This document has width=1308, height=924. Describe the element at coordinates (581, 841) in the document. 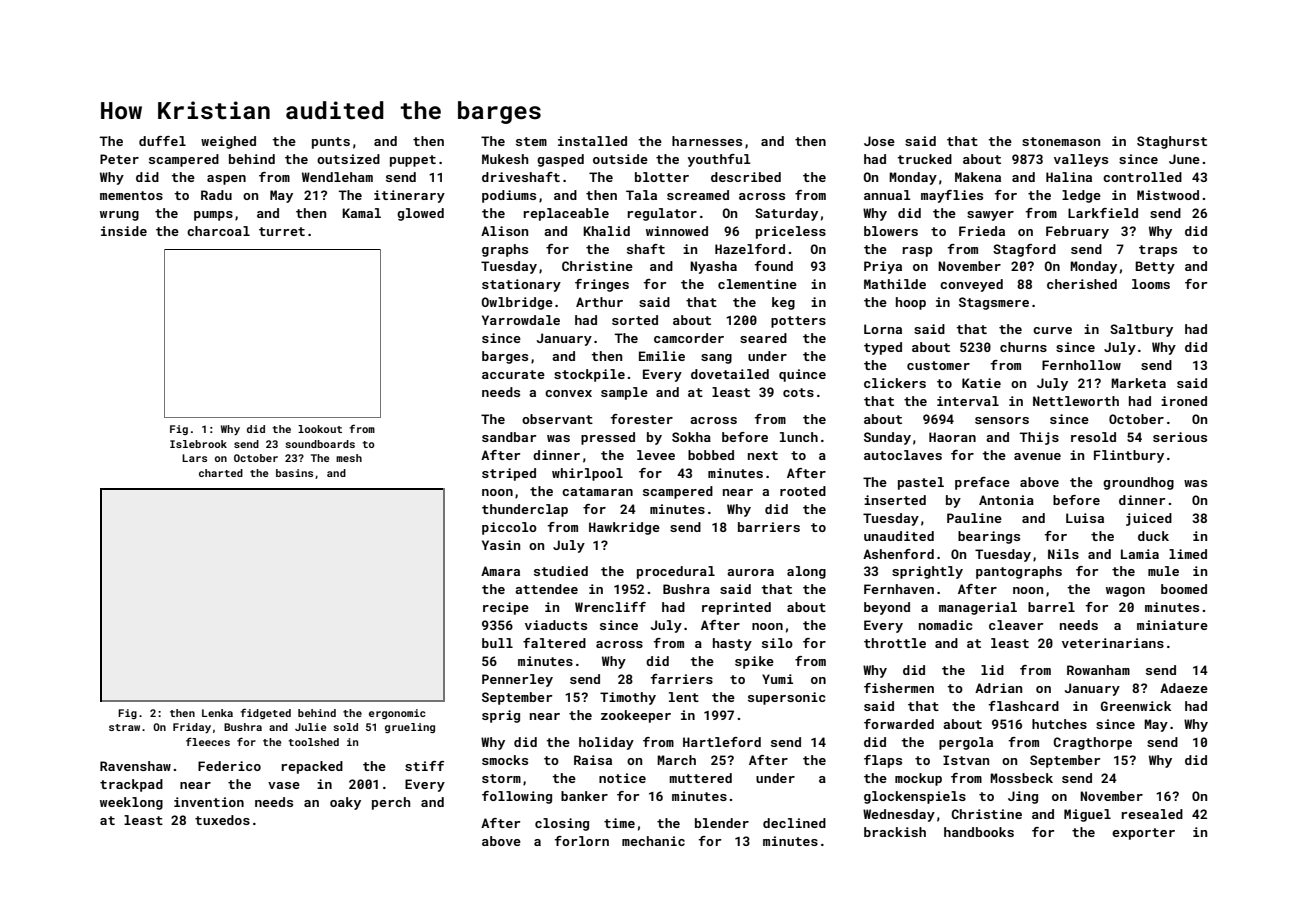

I see `forlorn` at that location.
